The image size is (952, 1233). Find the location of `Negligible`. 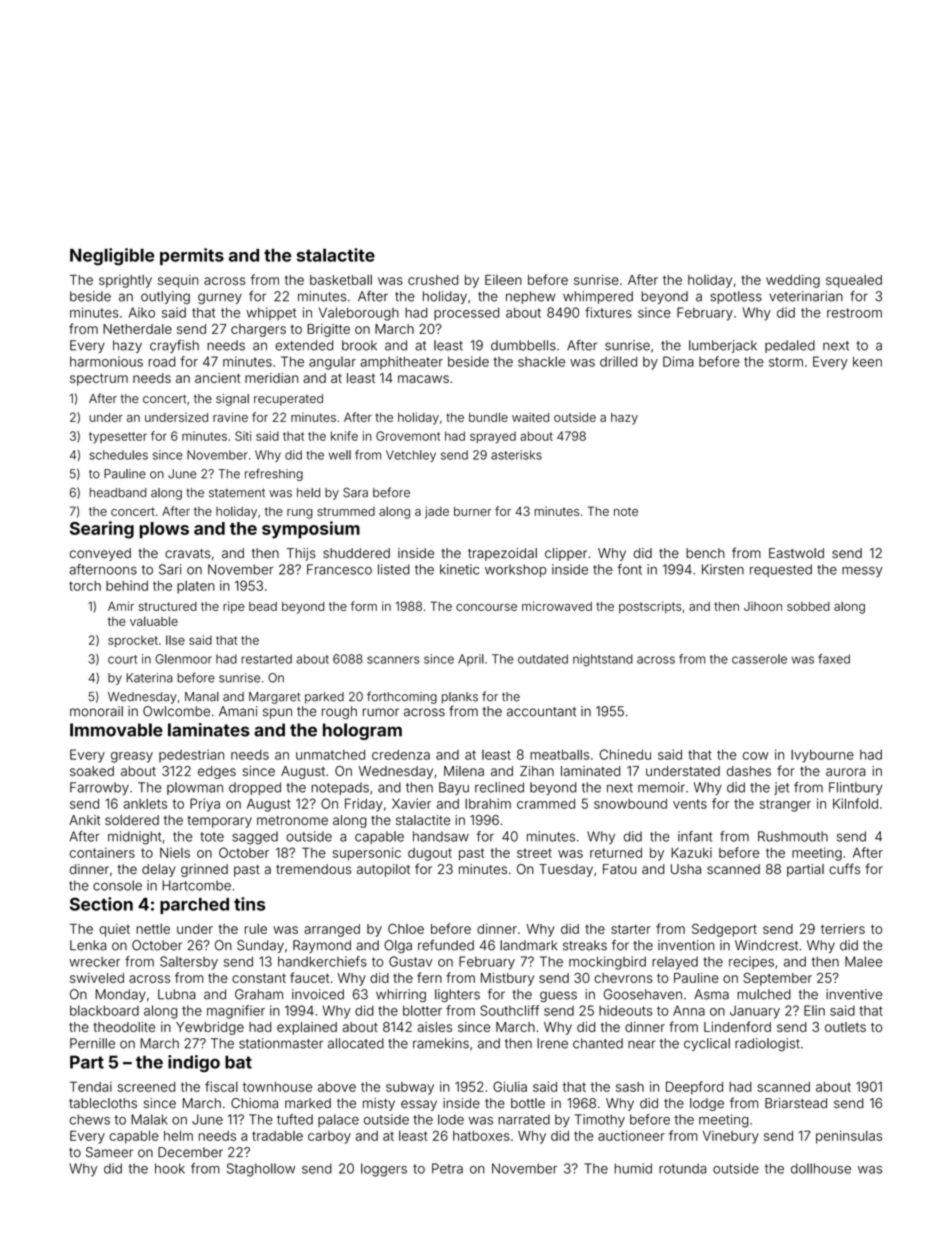

Negligible is located at coordinates (112, 257).
